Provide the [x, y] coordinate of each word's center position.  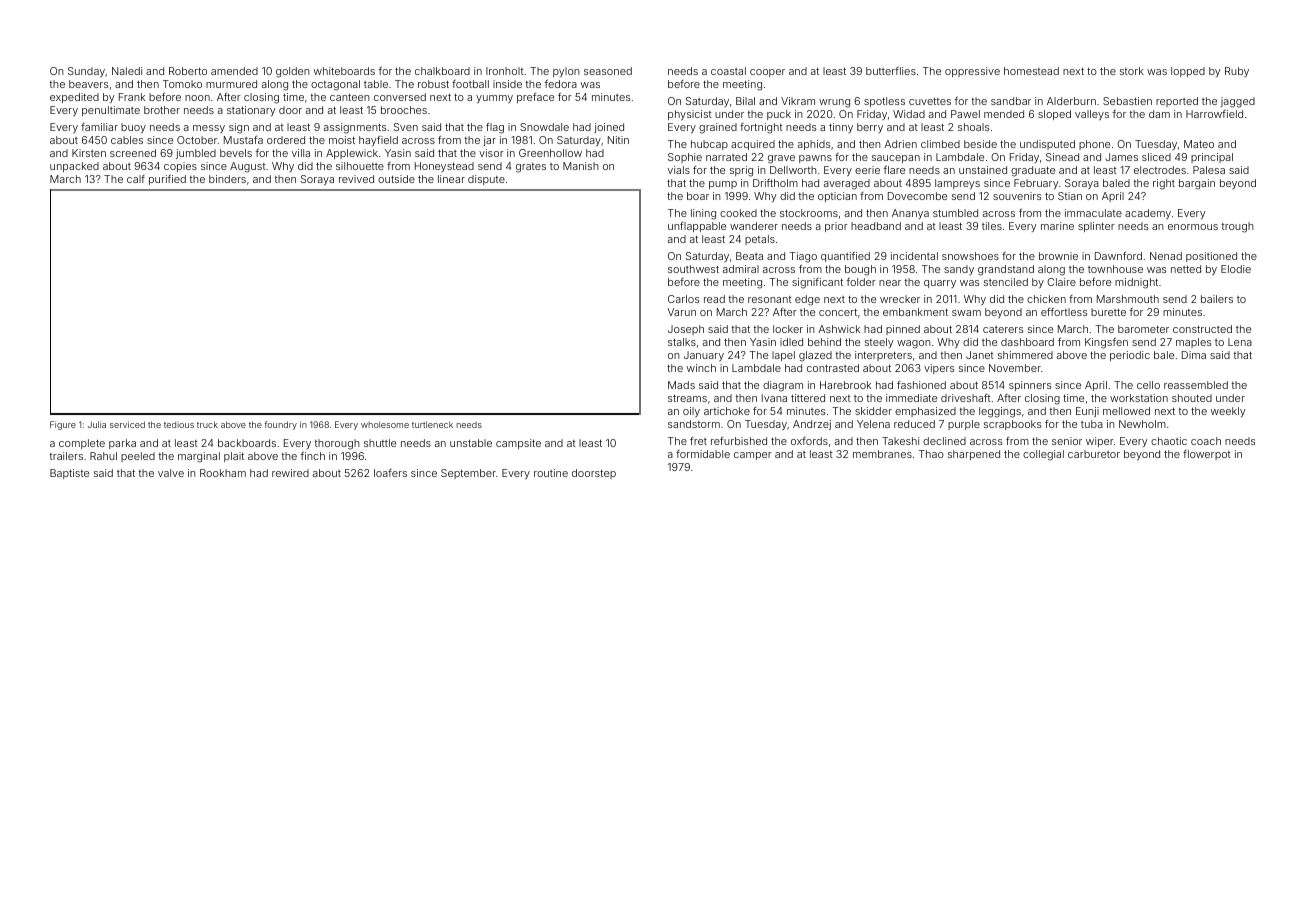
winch [701, 368]
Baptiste [69, 474]
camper [753, 456]
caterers [1003, 329]
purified [167, 180]
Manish [581, 166]
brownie [1058, 256]
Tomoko [182, 84]
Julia [97, 424]
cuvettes [930, 101]
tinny [841, 128]
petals [760, 240]
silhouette [360, 166]
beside [980, 144]
